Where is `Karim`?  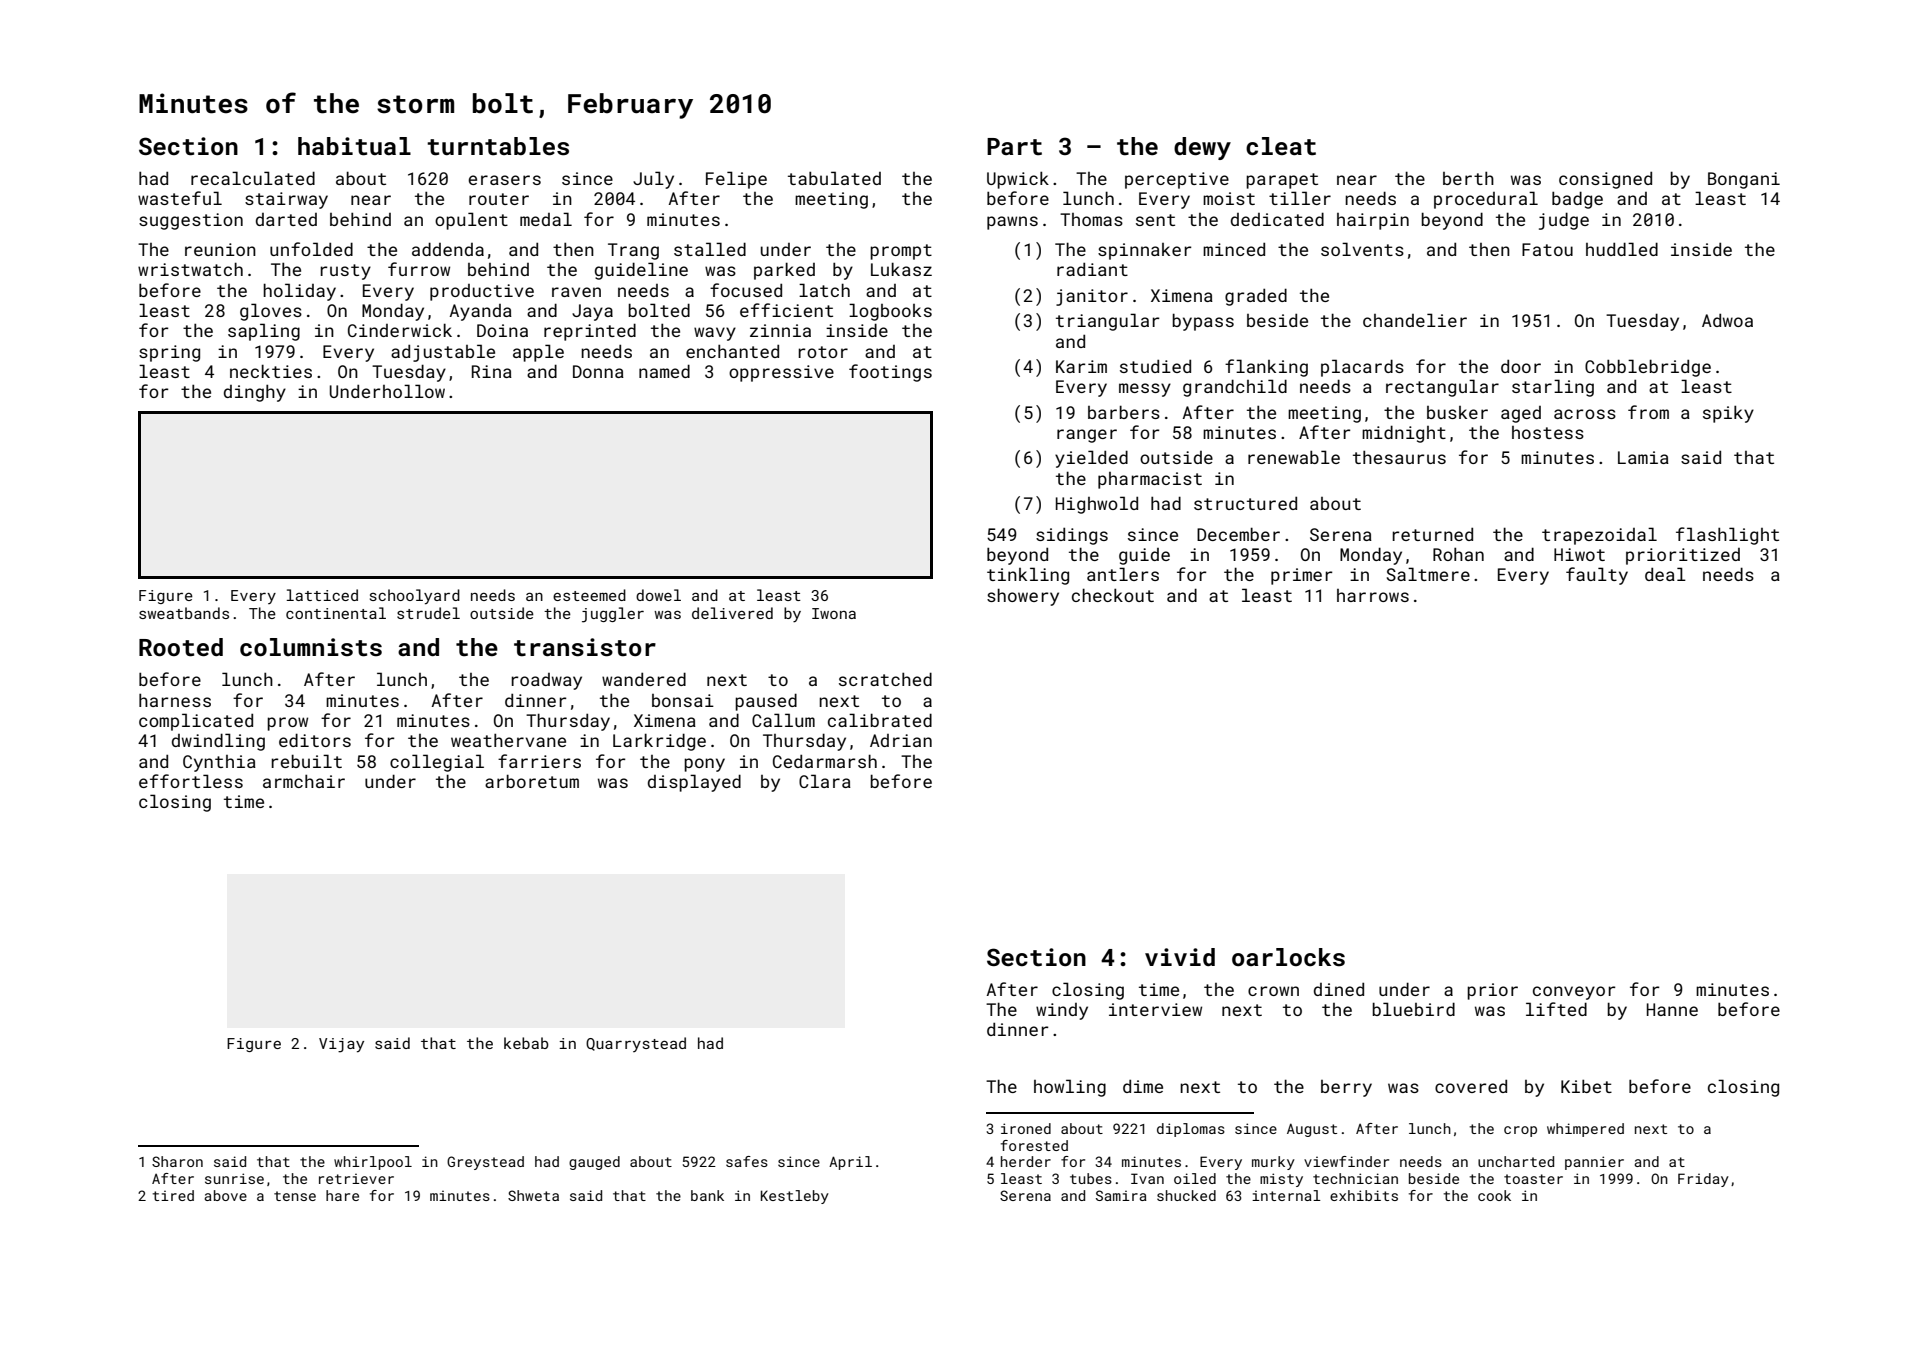 Karim is located at coordinates (1081, 366).
